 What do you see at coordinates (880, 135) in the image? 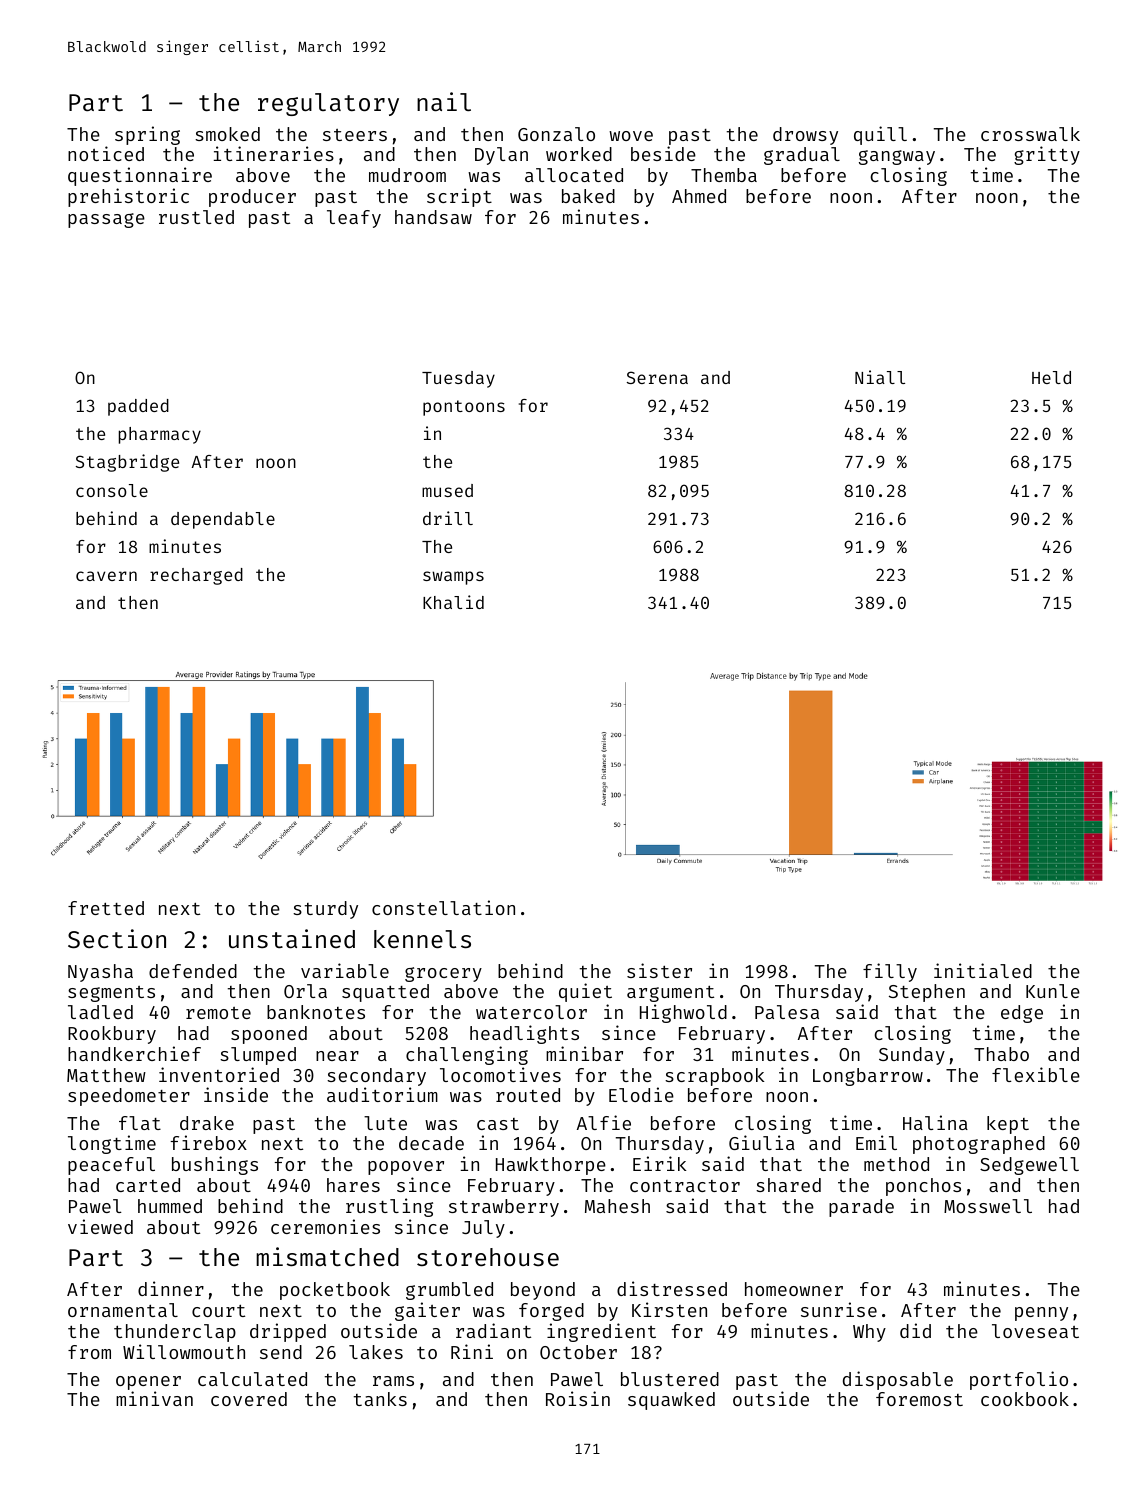
I see `quill` at bounding box center [880, 135].
